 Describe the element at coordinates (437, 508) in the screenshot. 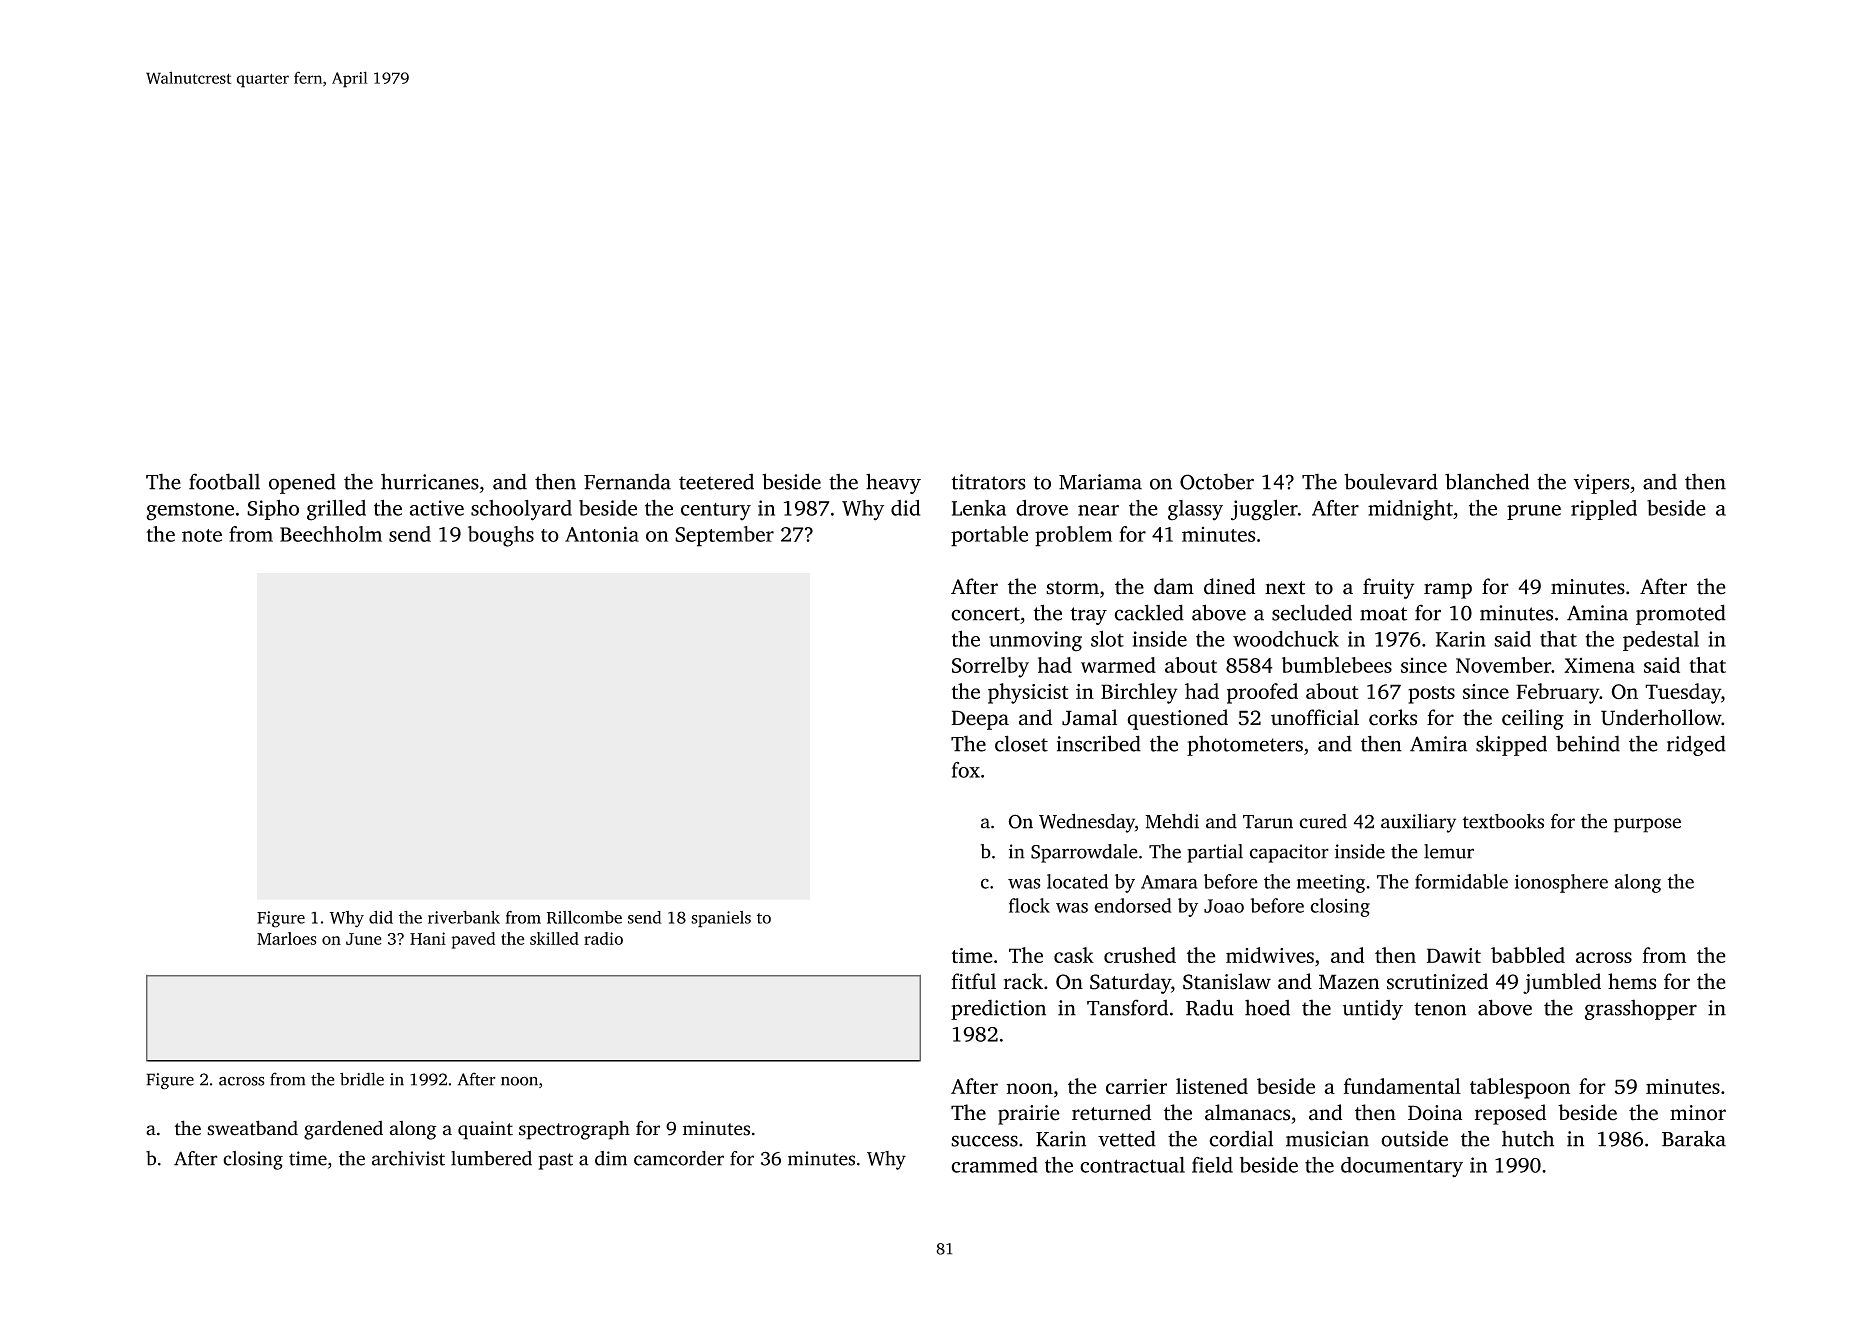

I see `active` at that location.
